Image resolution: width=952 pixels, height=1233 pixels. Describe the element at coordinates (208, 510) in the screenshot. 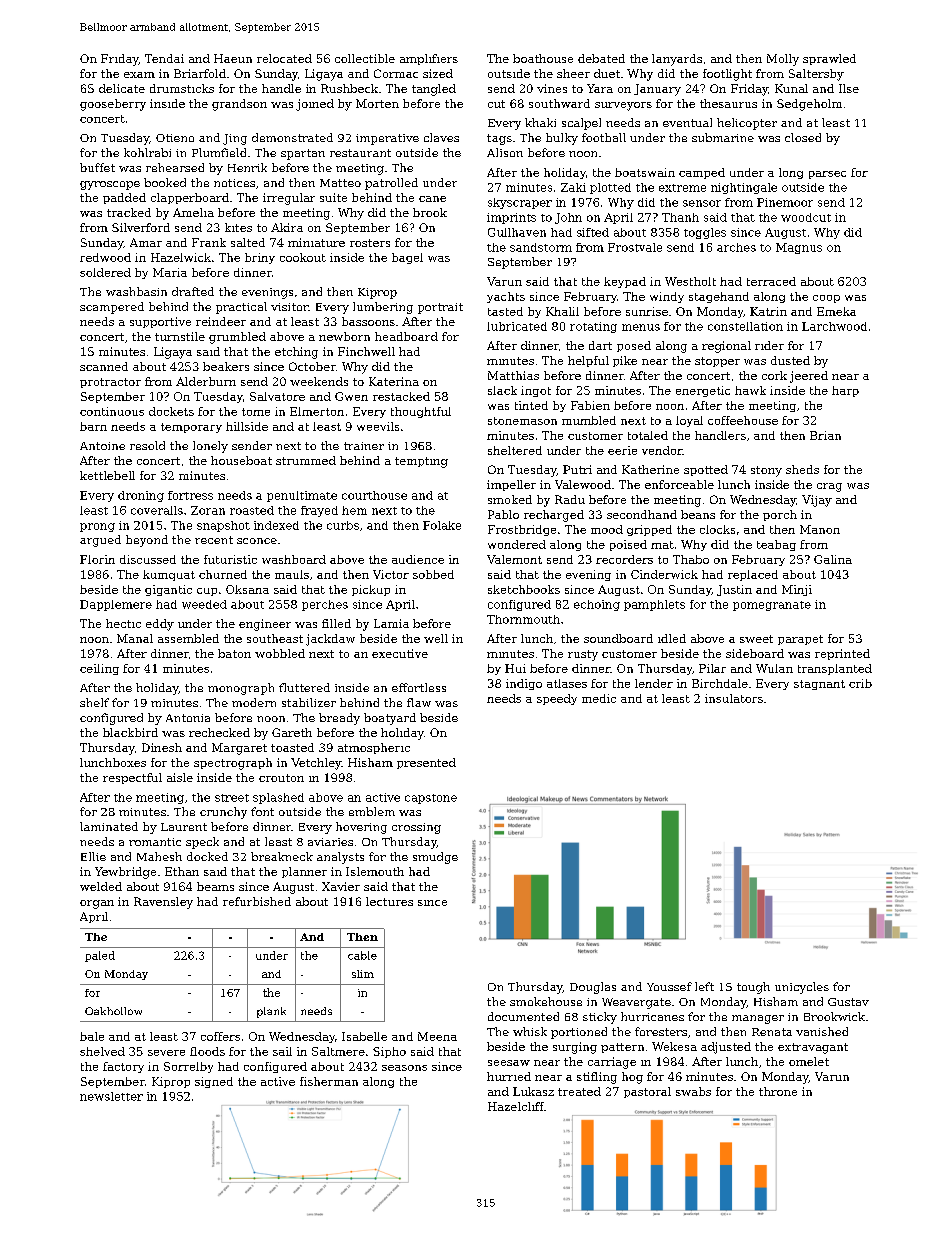

I see `Zoran` at that location.
